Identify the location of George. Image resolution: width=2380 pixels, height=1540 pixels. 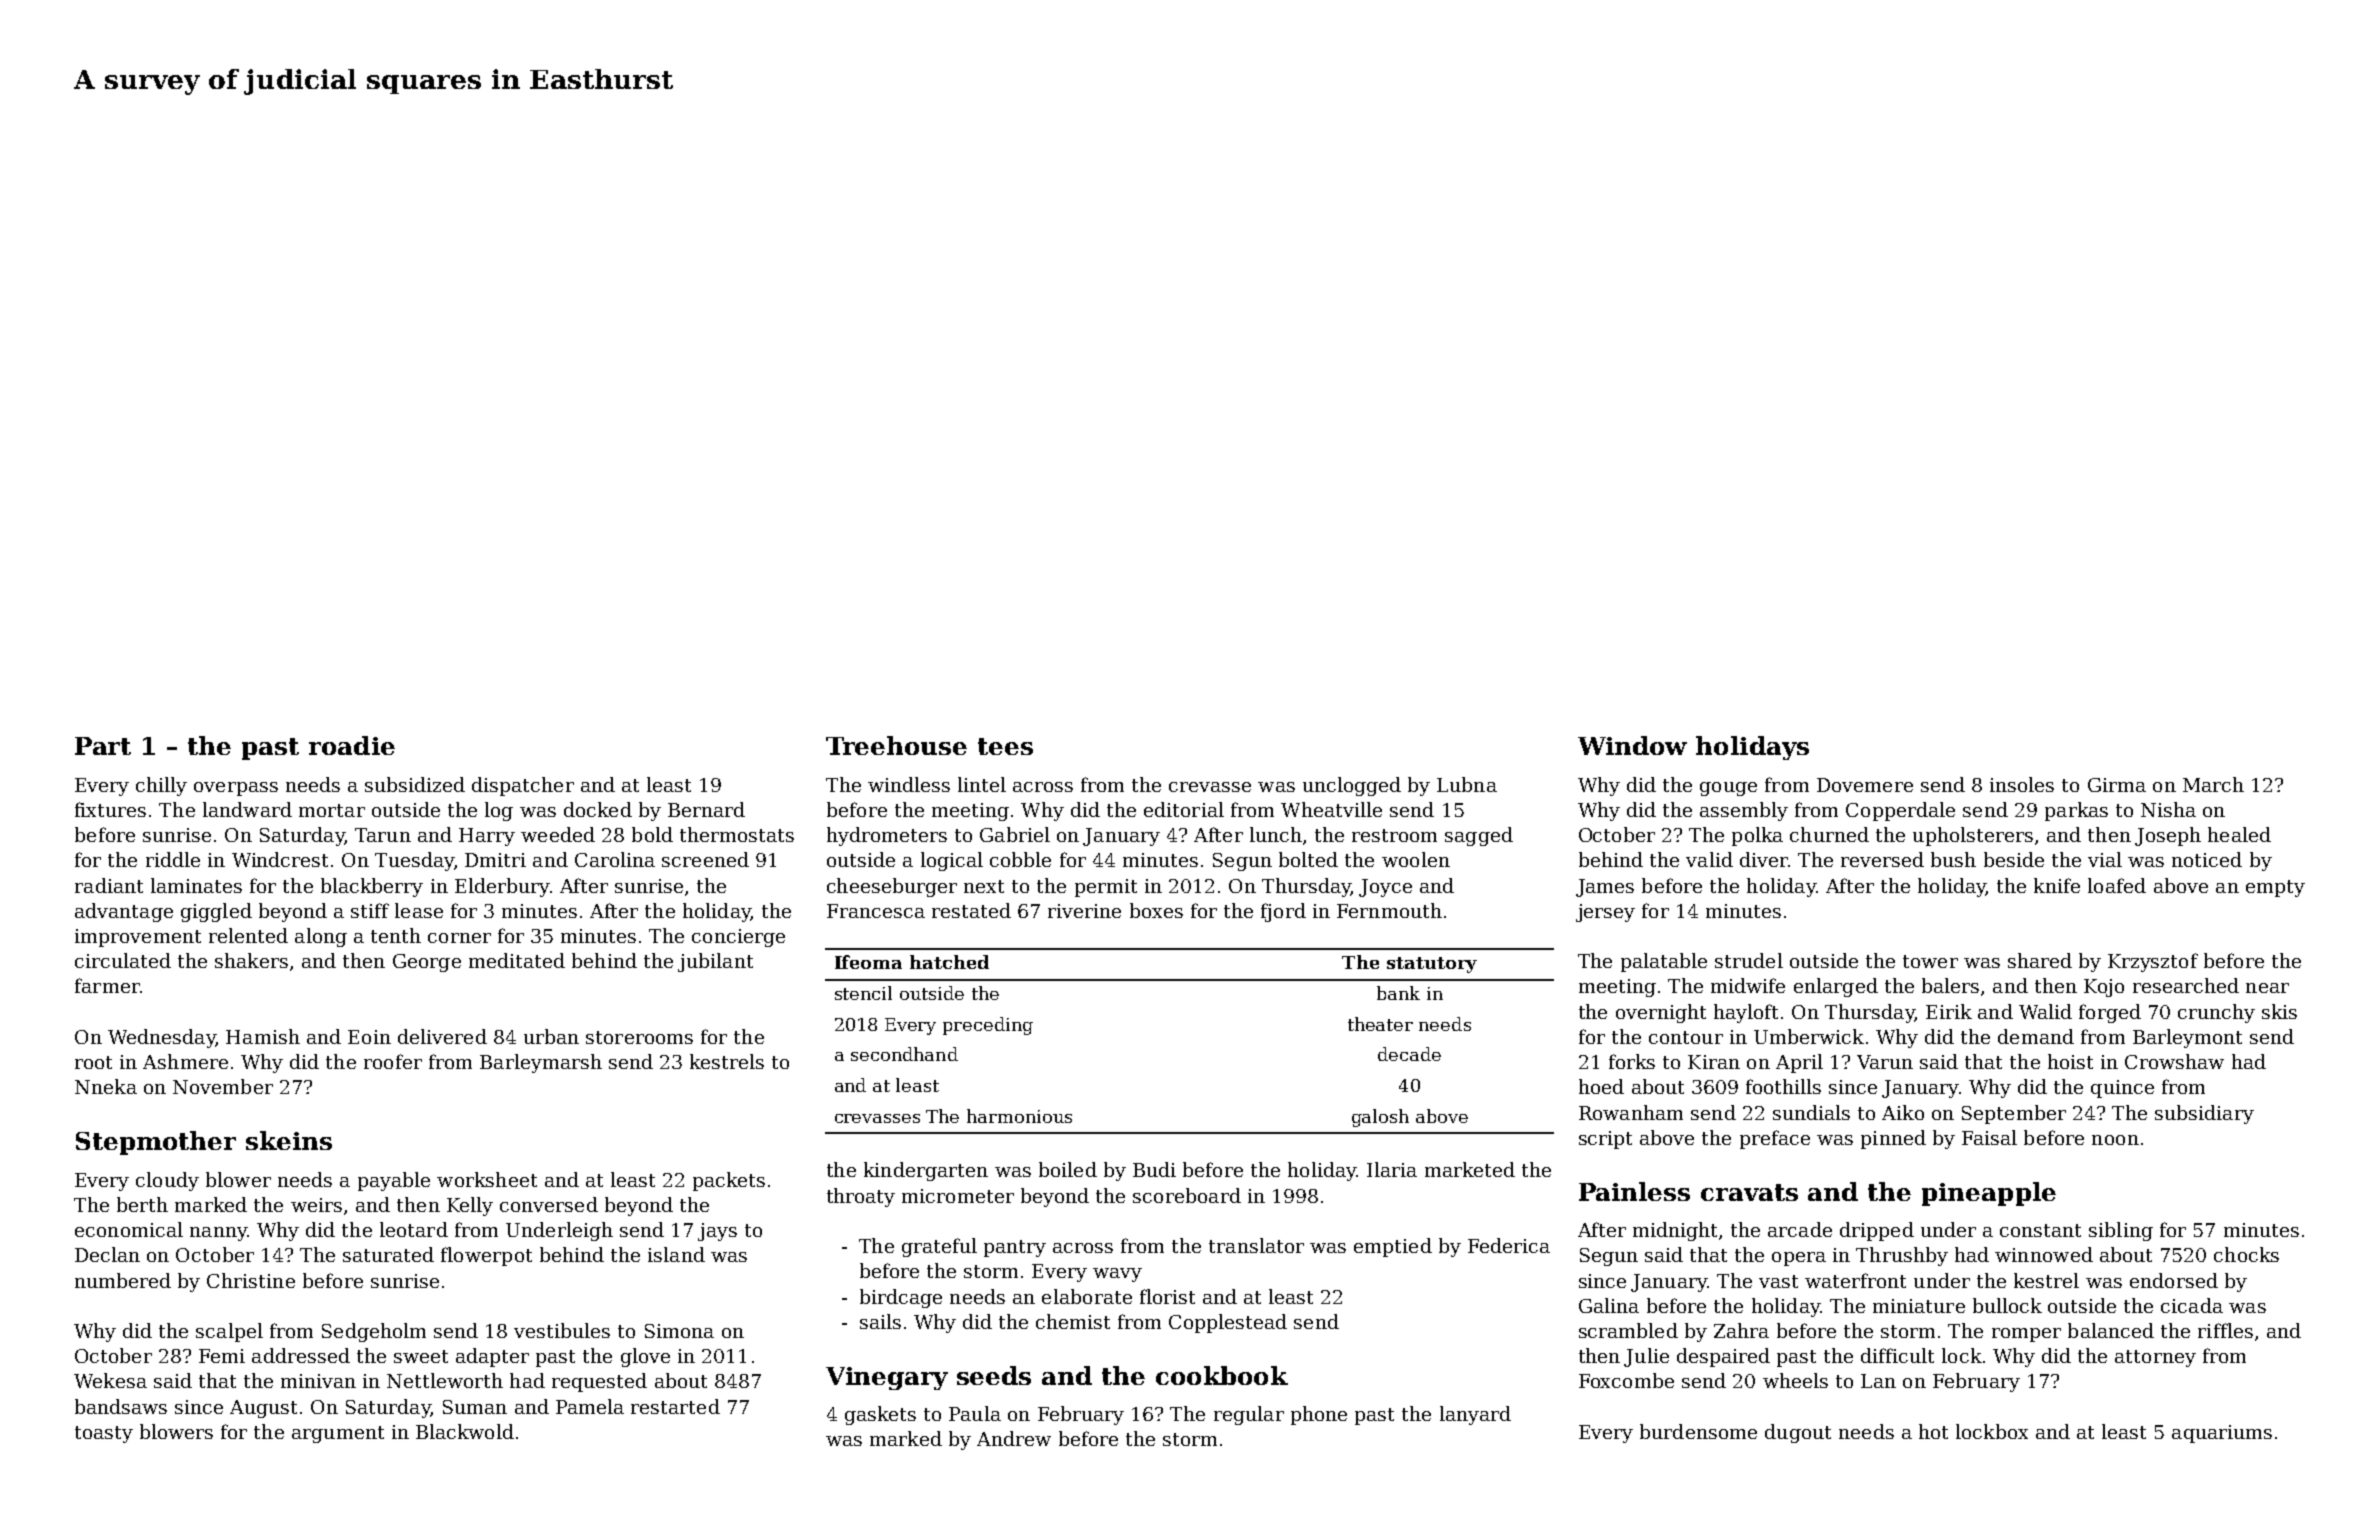
(427, 963).
